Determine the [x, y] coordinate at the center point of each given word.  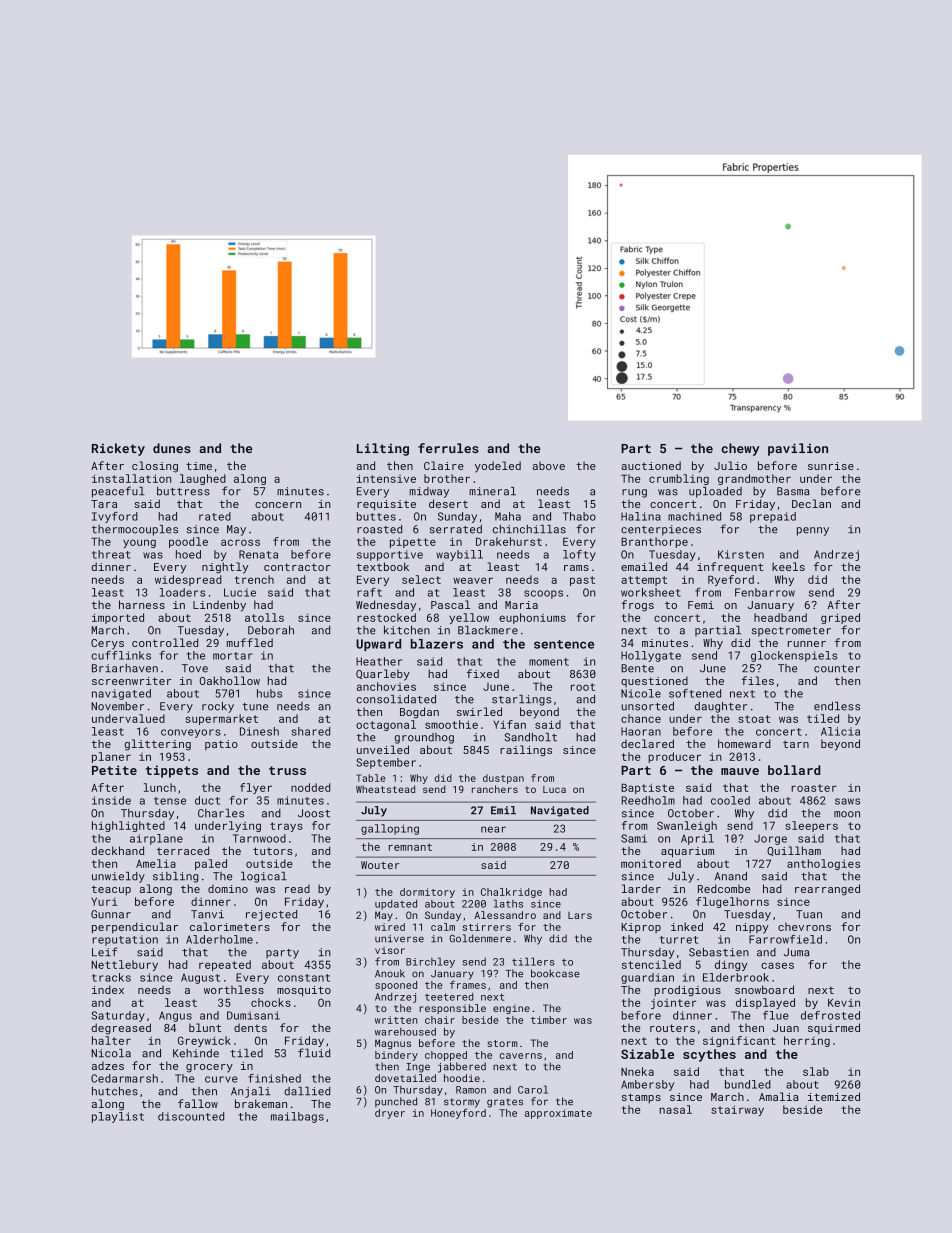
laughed [203, 479]
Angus [175, 1016]
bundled [748, 1084]
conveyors [191, 733]
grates [505, 1103]
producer [674, 757]
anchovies [386, 686]
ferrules [448, 448]
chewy [740, 449]
